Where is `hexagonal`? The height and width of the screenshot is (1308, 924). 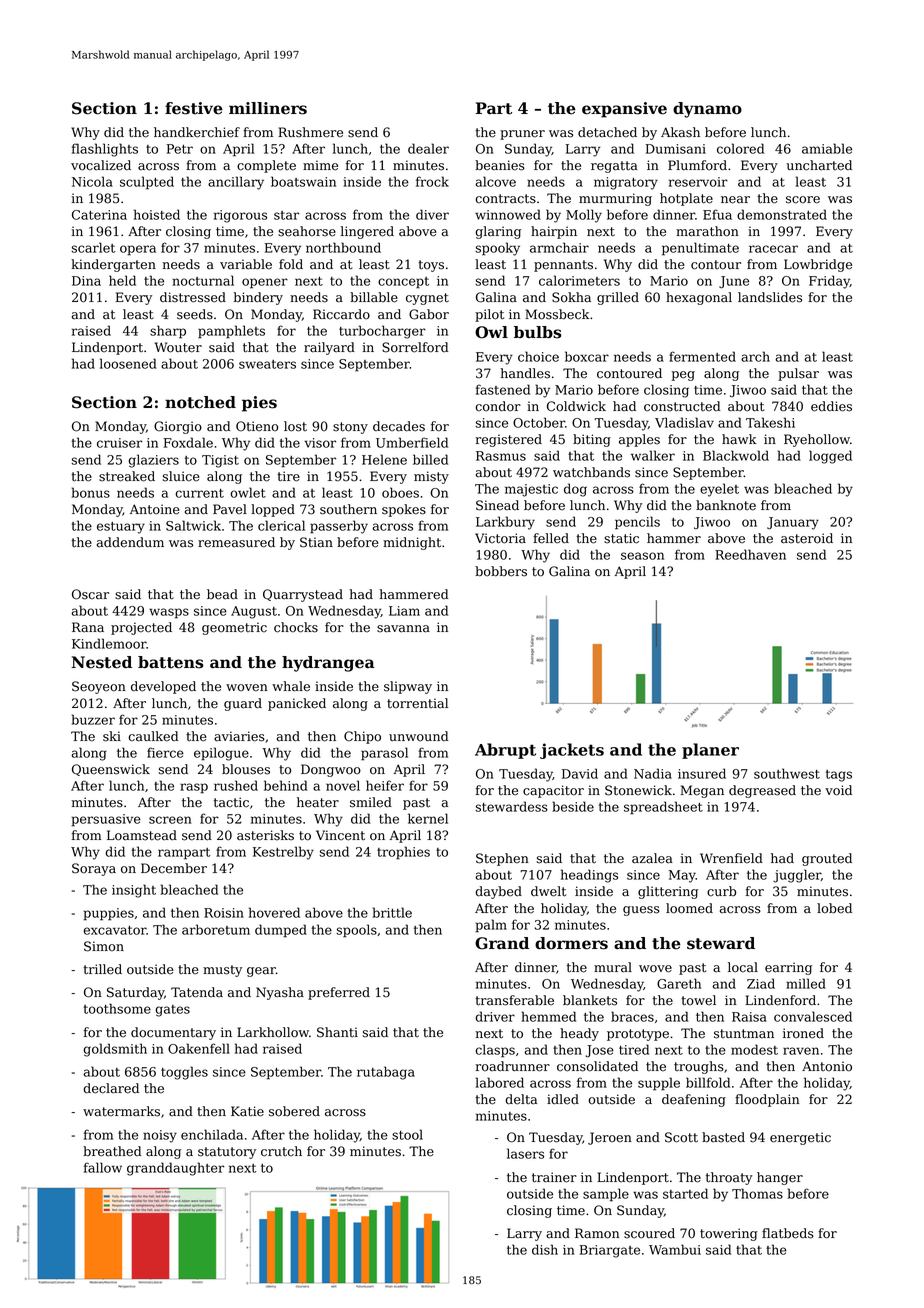 hexagonal is located at coordinates (699, 298).
